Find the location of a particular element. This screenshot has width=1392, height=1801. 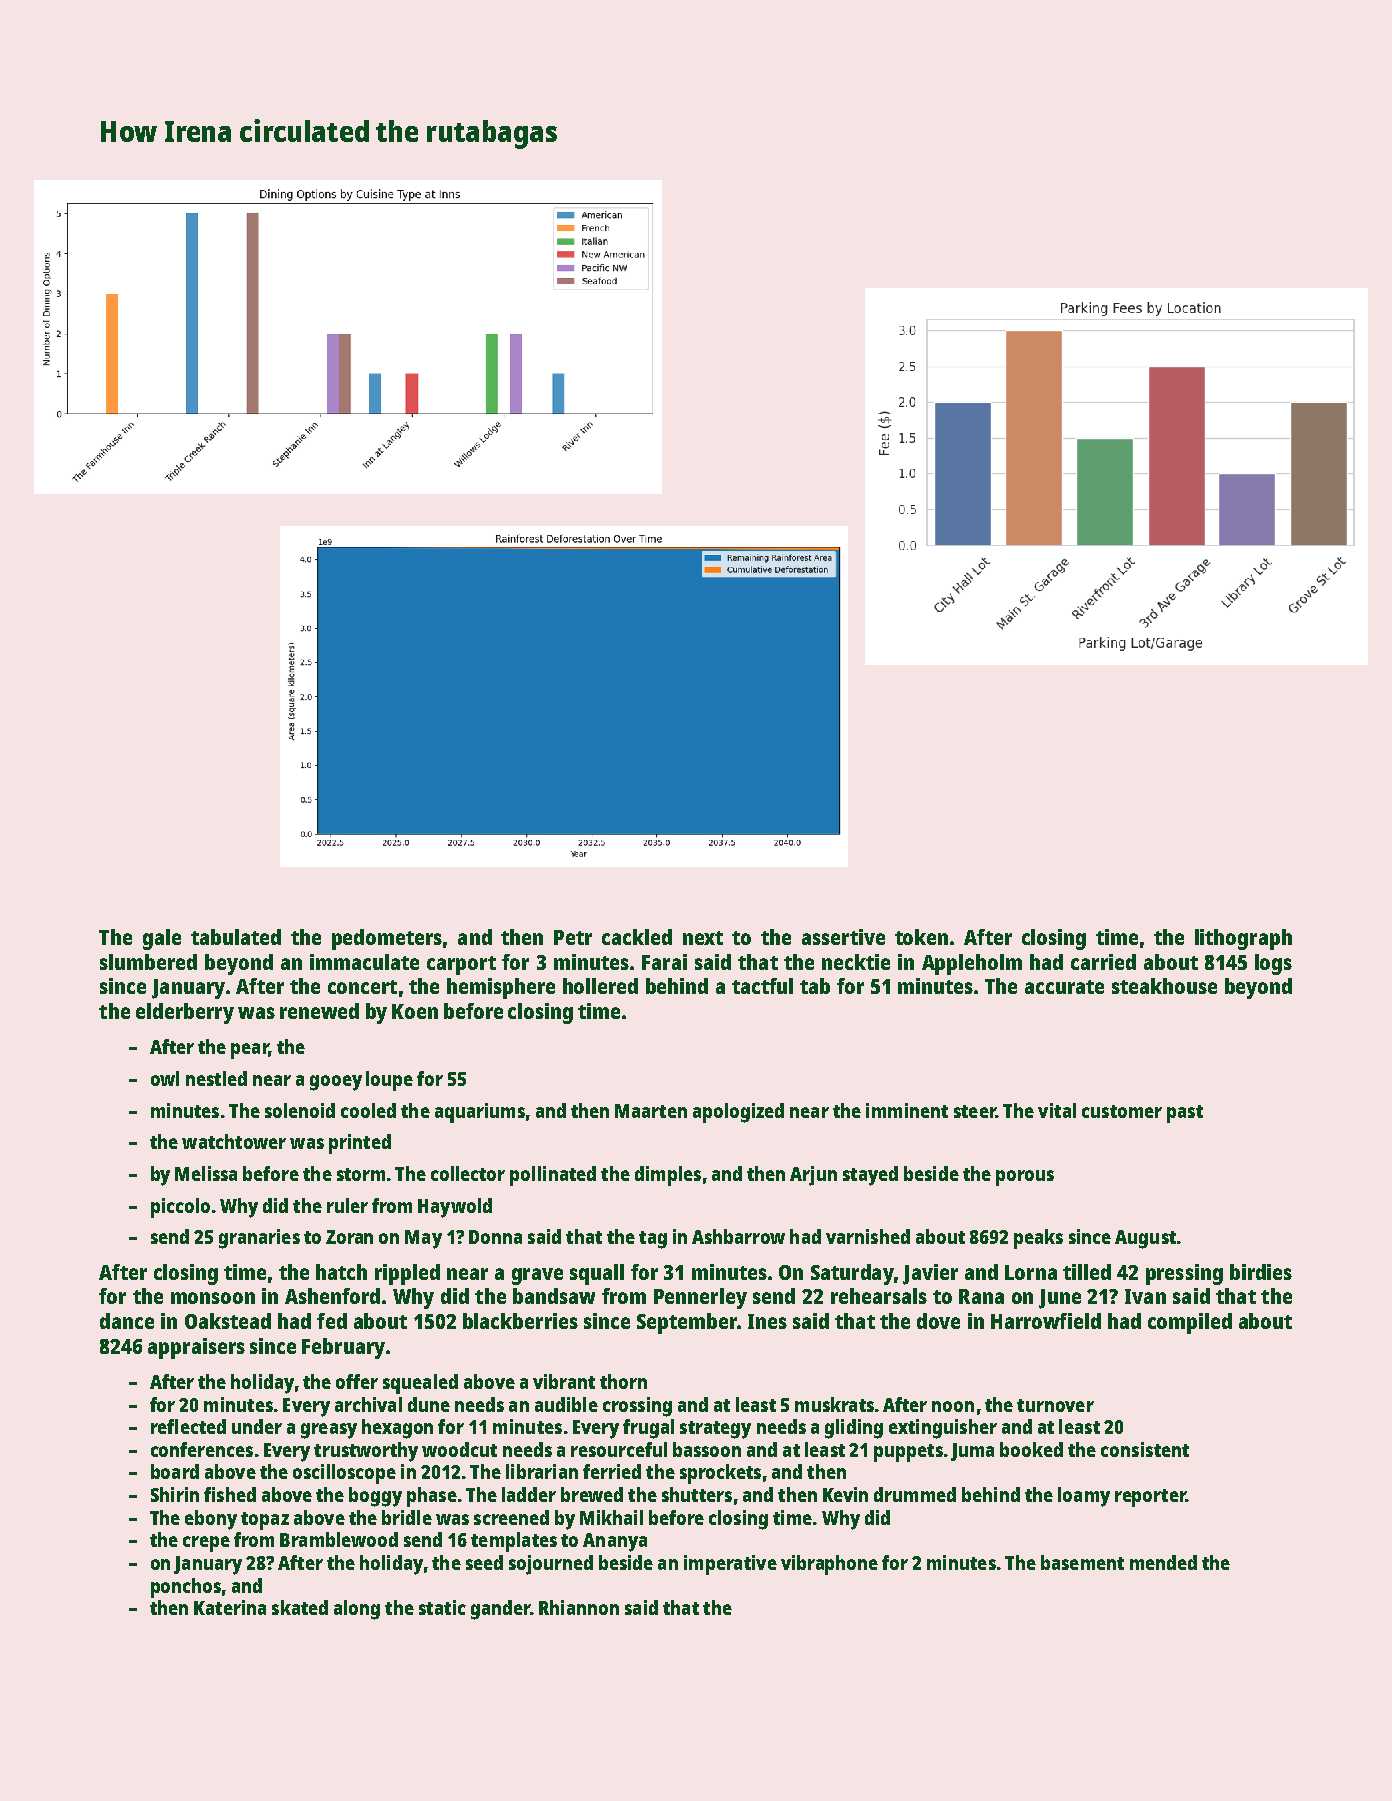

along is located at coordinates (357, 1610).
